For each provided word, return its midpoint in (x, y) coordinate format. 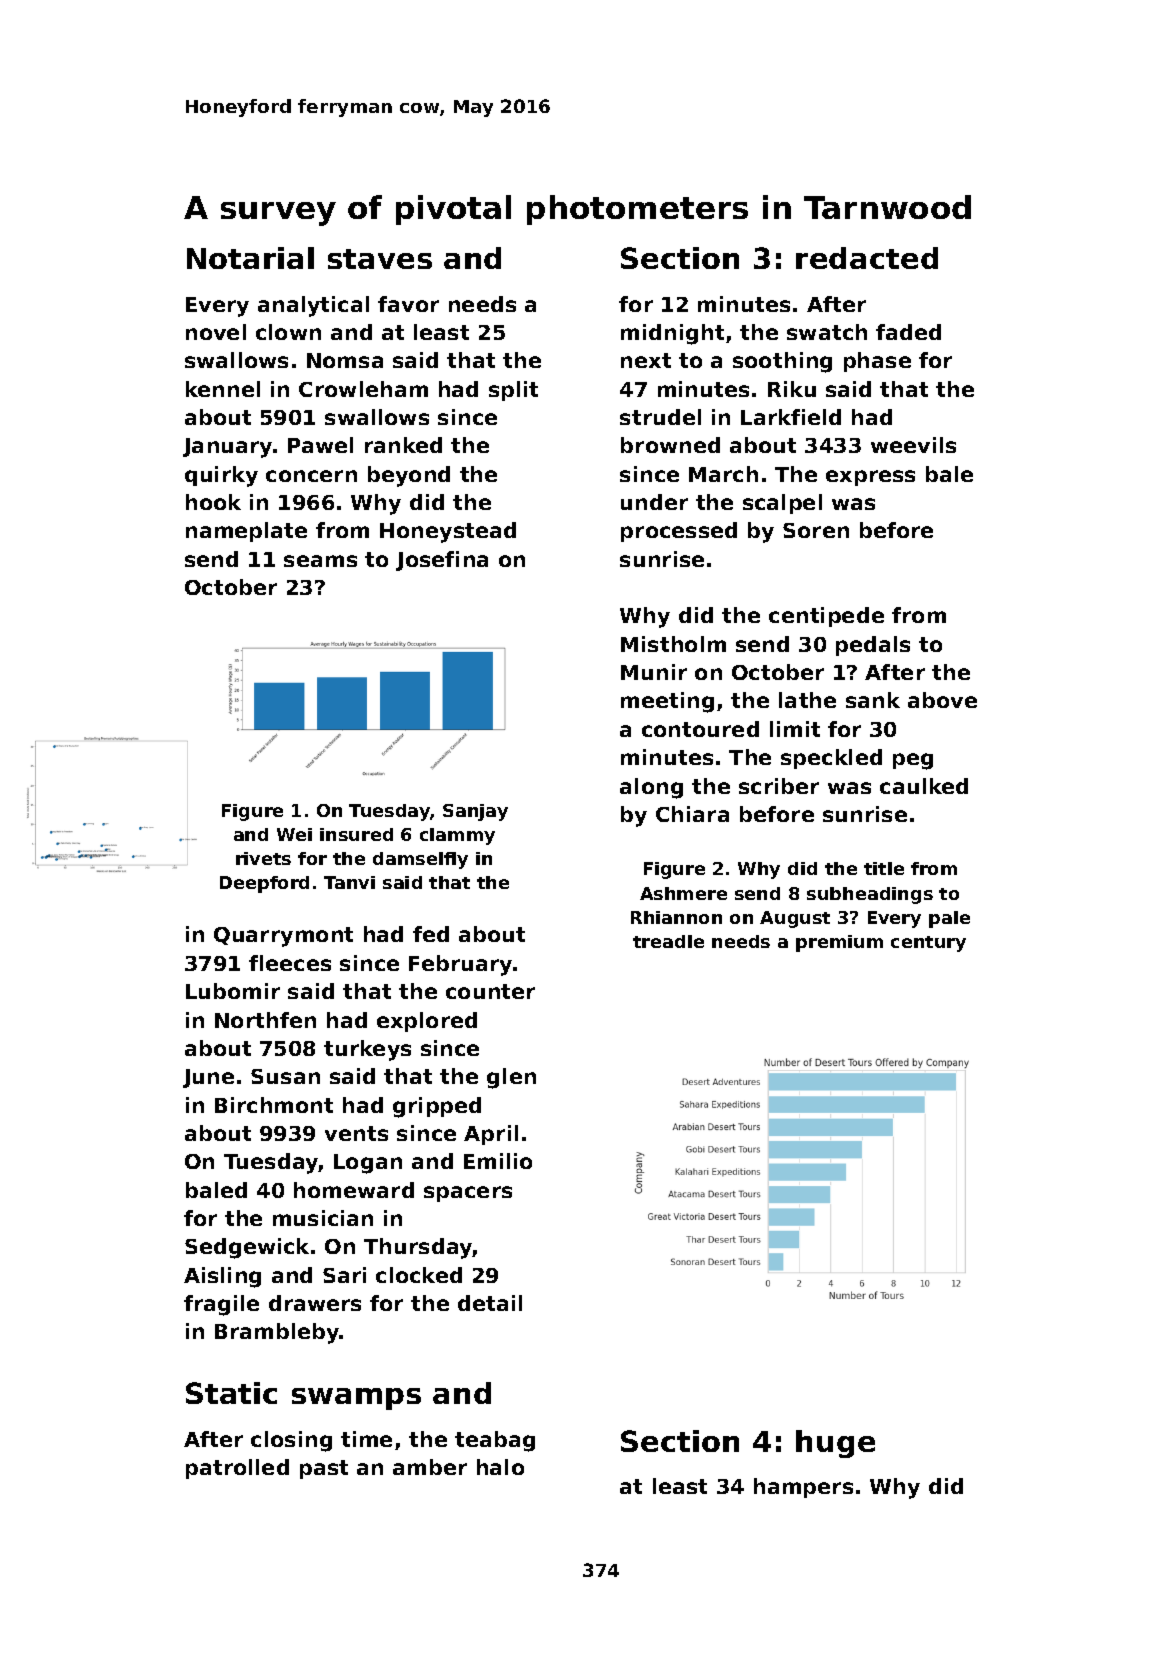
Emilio (498, 1161)
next (646, 360)
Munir (654, 672)
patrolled (237, 1469)
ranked (403, 445)
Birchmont (274, 1105)
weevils (913, 445)
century (928, 944)
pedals (873, 646)
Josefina (442, 561)
